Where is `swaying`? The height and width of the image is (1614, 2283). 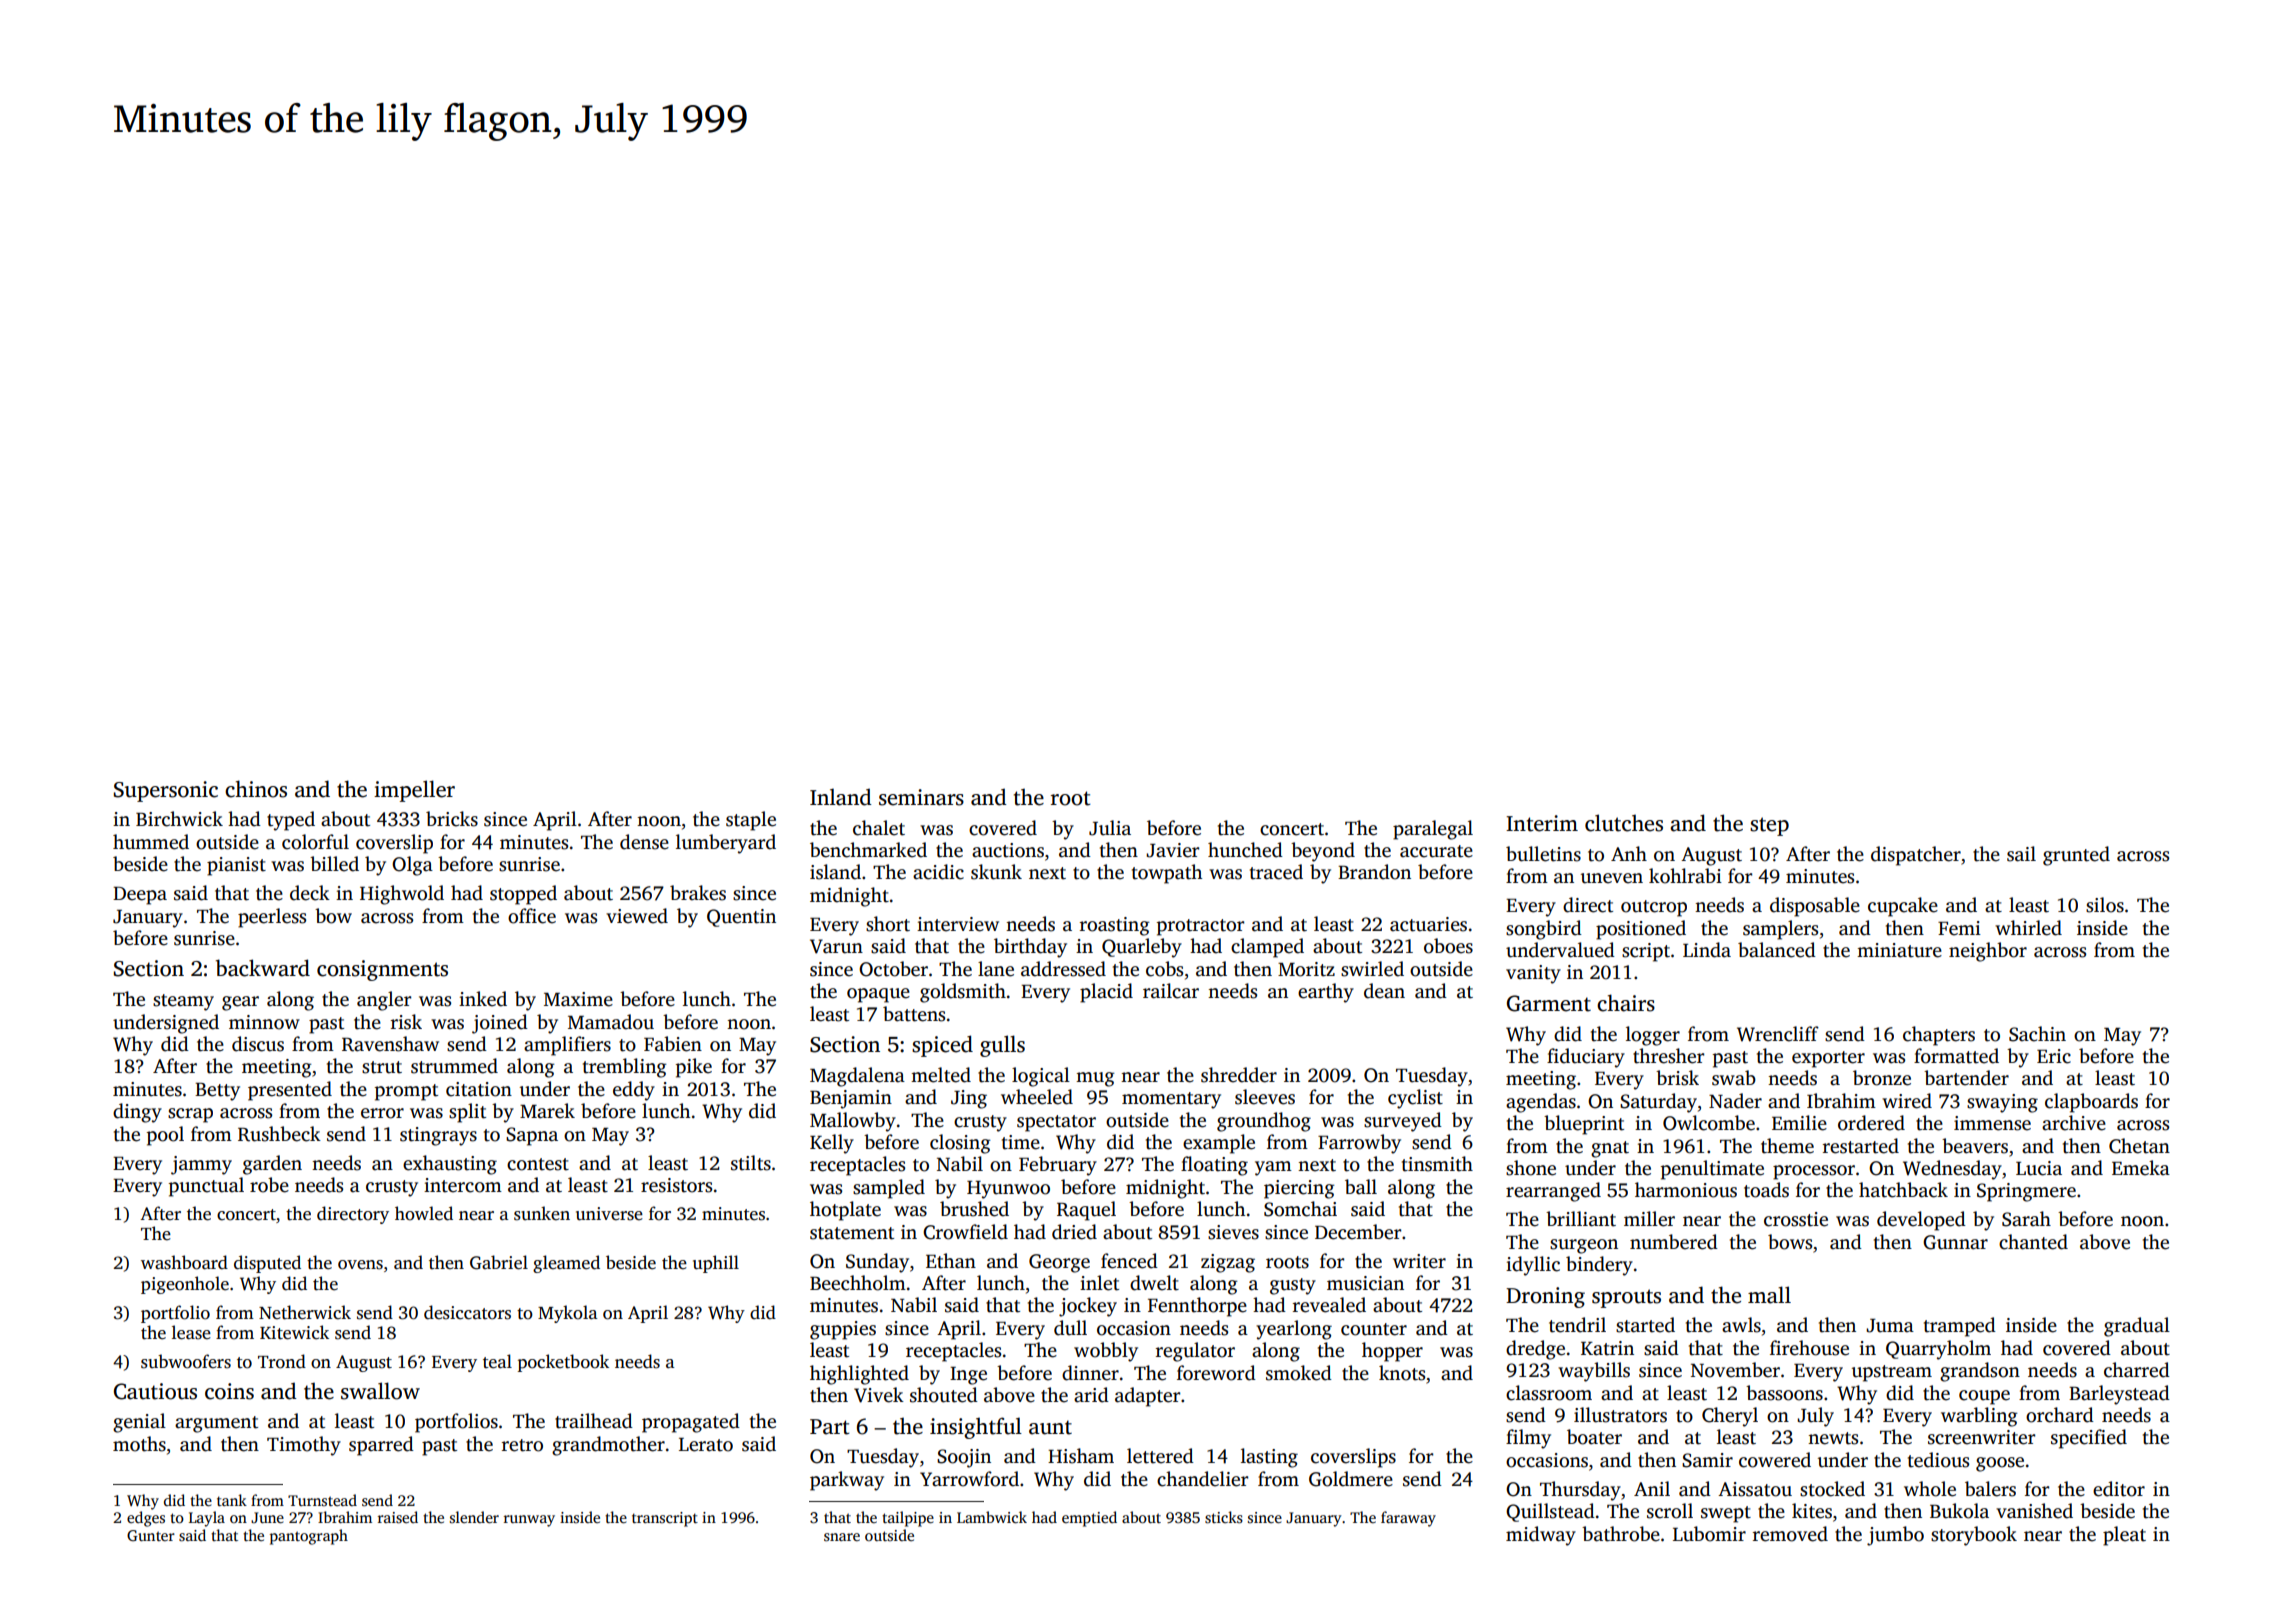
swaying is located at coordinates (2002, 1103).
